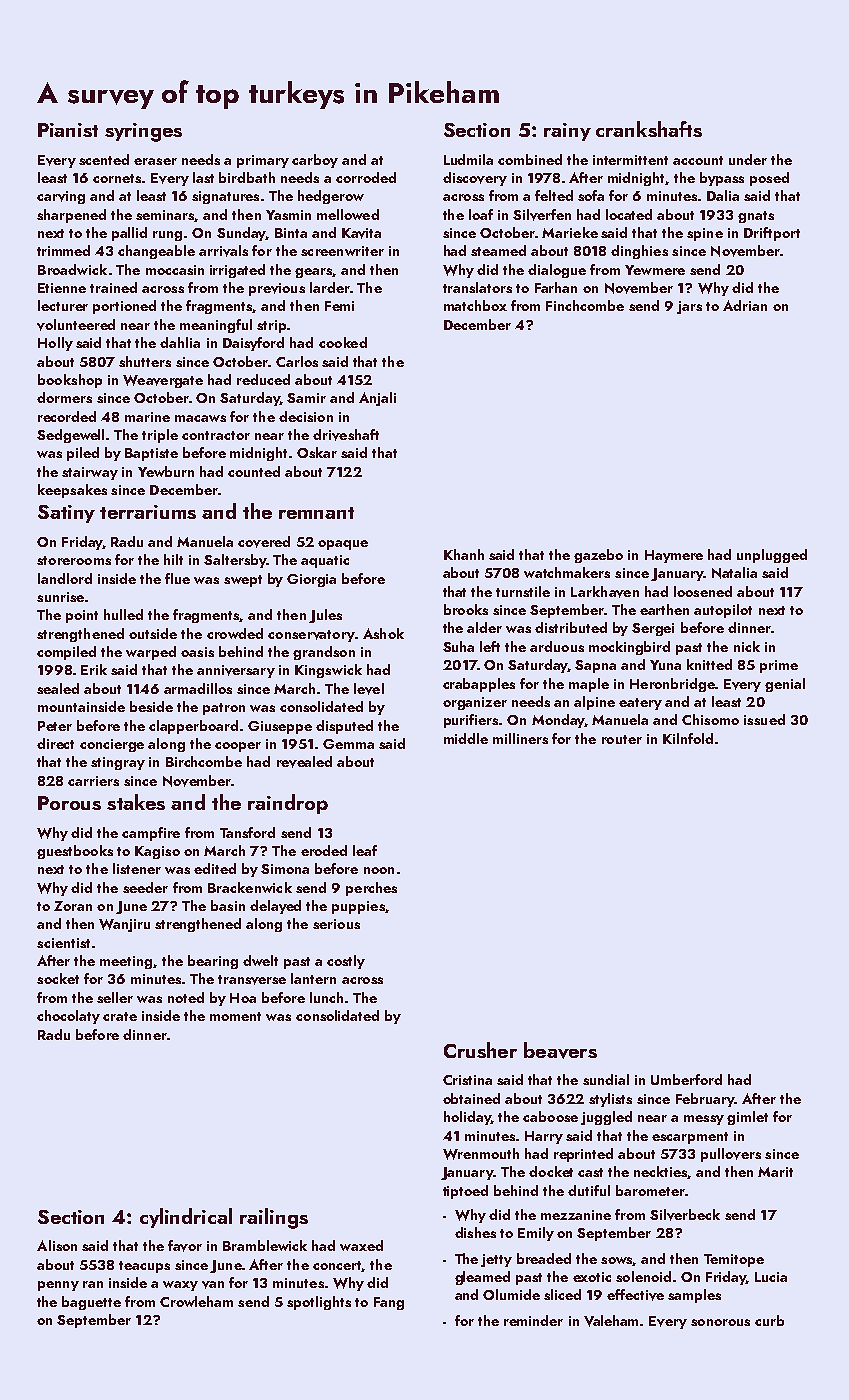  What do you see at coordinates (358, 907) in the screenshot?
I see `puppies` at bounding box center [358, 907].
